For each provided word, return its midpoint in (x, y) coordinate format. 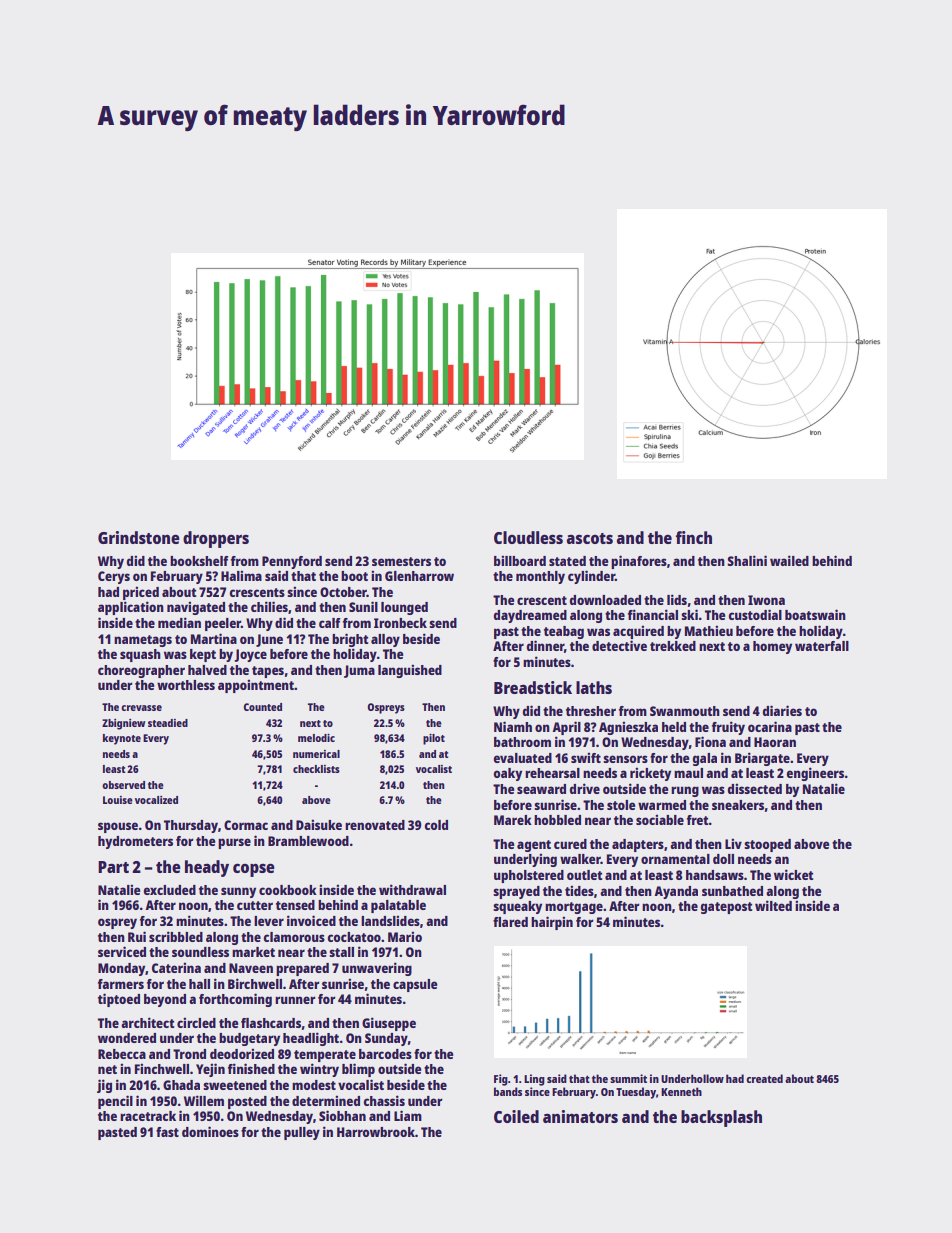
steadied (168, 723)
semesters (401, 561)
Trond (189, 1054)
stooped (767, 845)
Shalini (747, 560)
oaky (508, 774)
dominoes (210, 1131)
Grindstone (139, 537)
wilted (773, 905)
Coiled (516, 1116)
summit (628, 1078)
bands (508, 1091)
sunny (238, 892)
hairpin (552, 923)
